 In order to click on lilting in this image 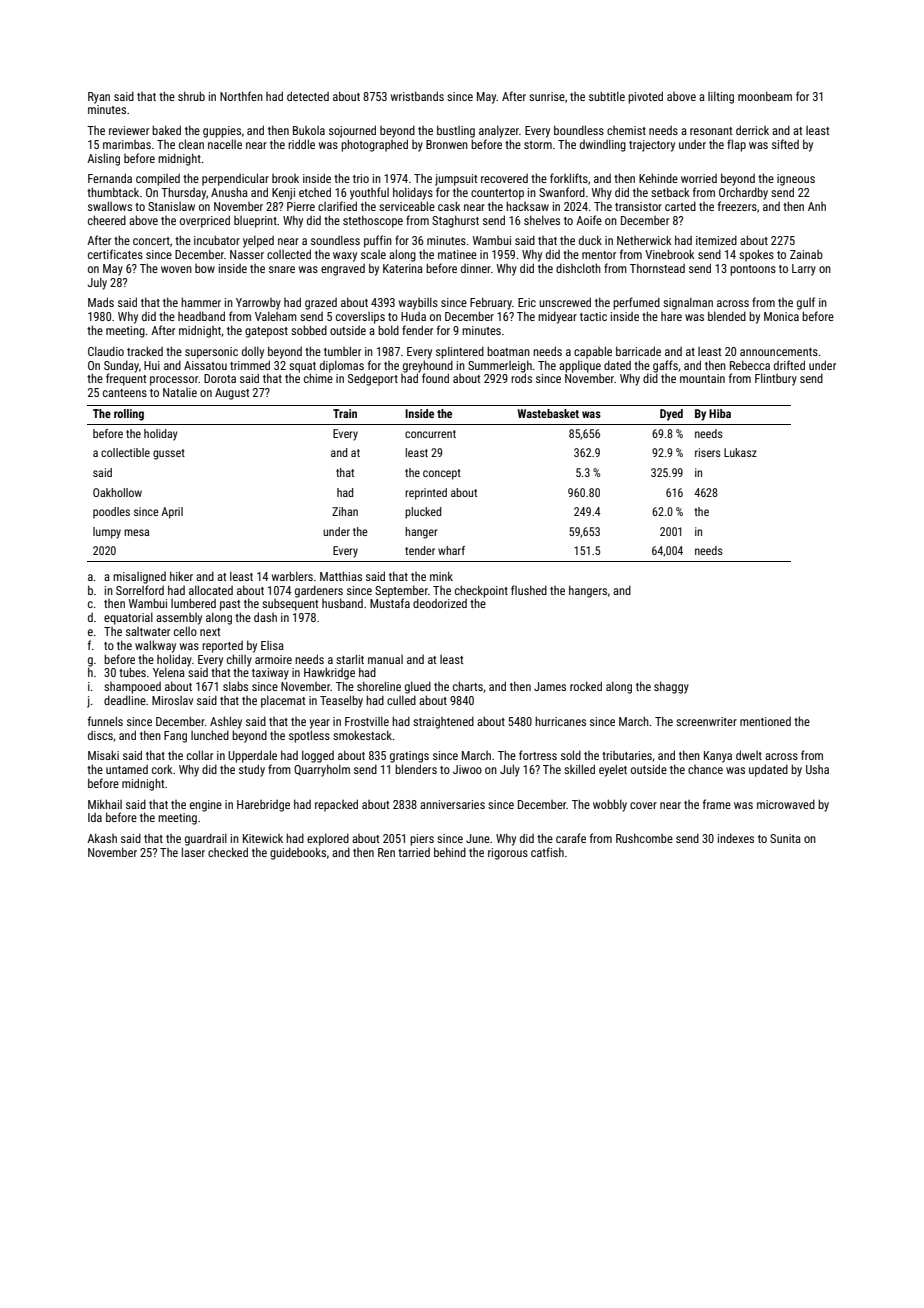, I will do `click(721, 97)`.
